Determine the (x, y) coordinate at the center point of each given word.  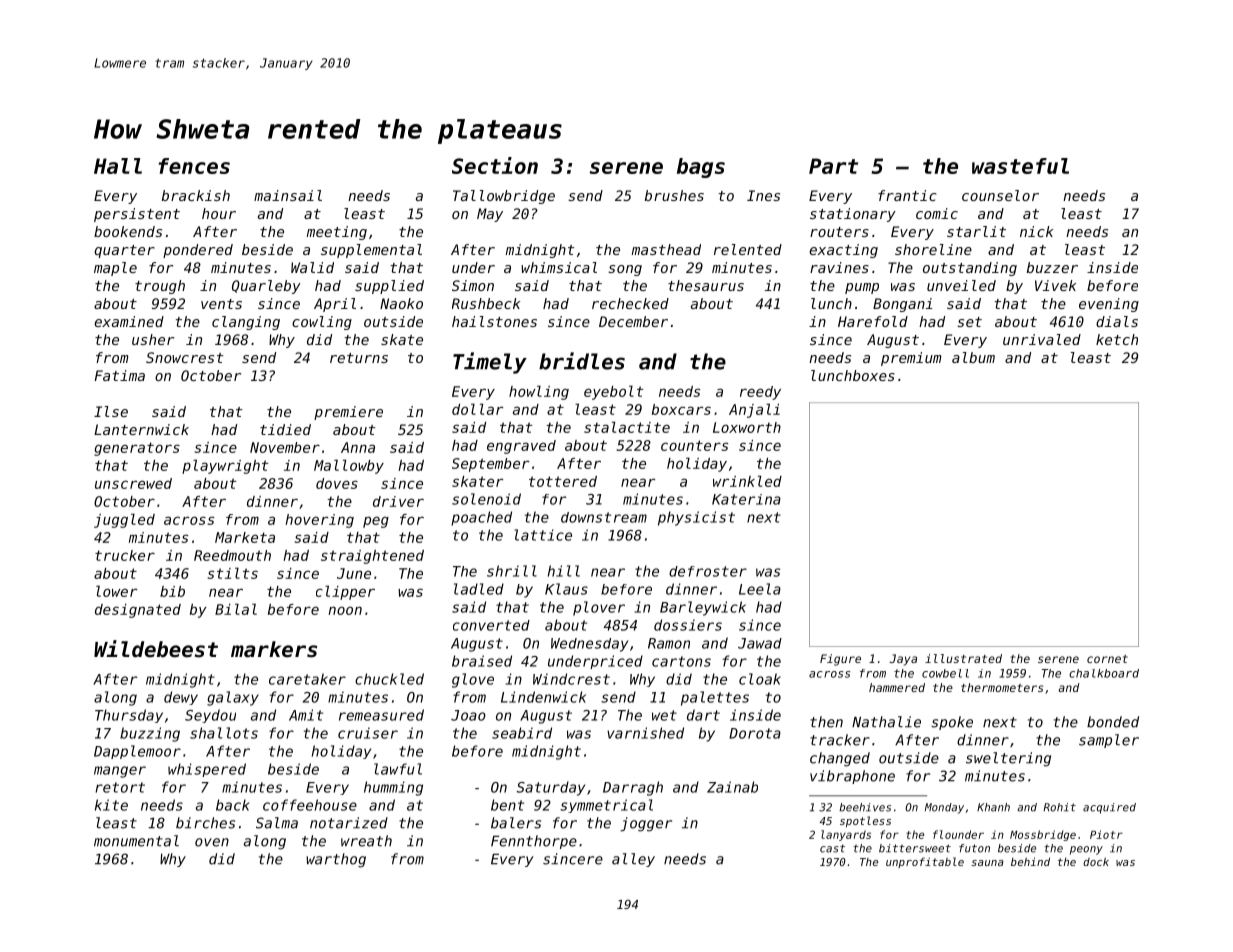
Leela (760, 589)
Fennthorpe (534, 842)
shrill (512, 571)
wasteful (1020, 166)
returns (359, 358)
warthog (336, 860)
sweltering (1008, 759)
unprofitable (925, 862)
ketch (1117, 339)
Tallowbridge (504, 197)
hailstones (494, 321)
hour (219, 213)
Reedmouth (232, 555)
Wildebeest (156, 649)
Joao (468, 715)
